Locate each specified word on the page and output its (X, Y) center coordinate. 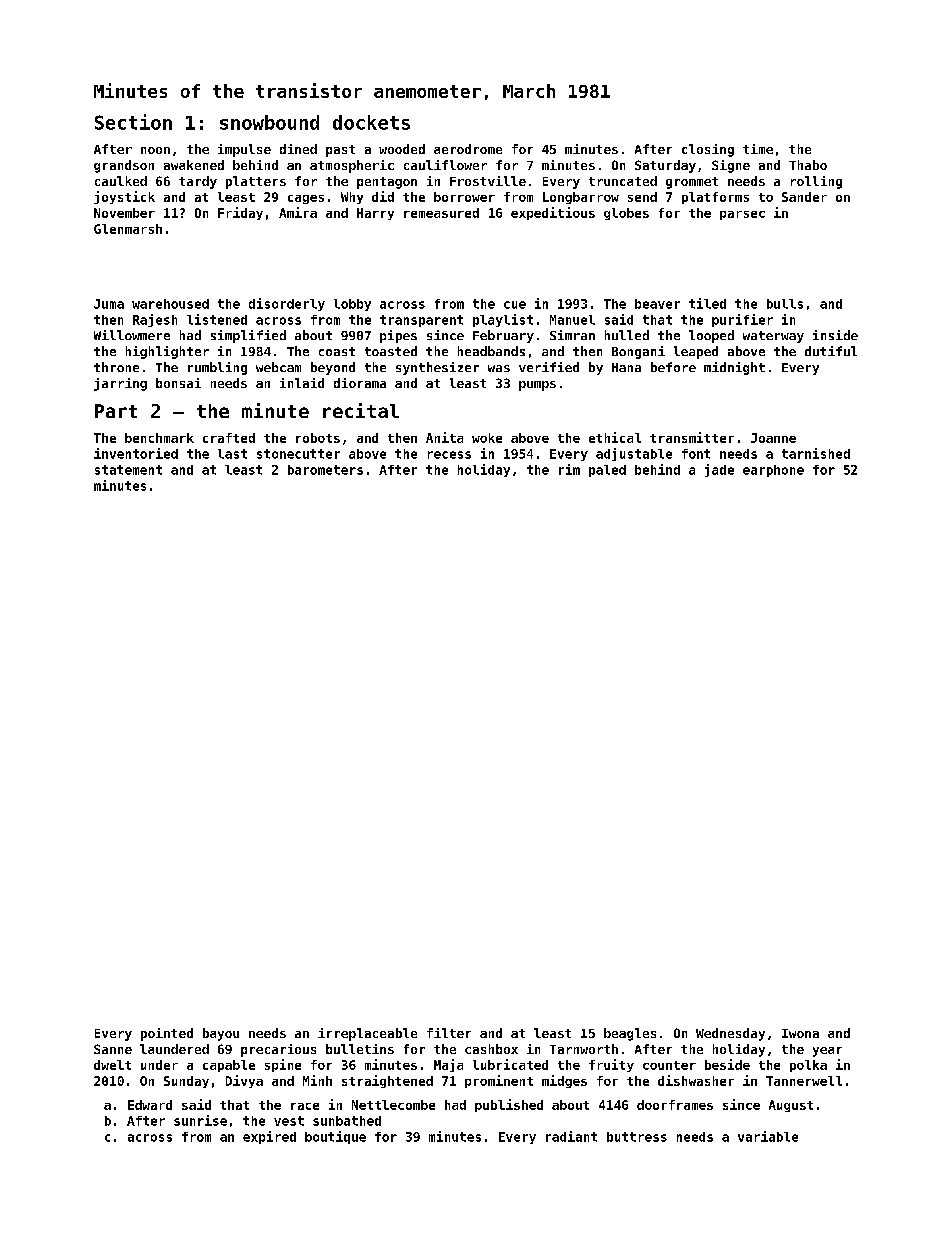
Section (133, 122)
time (758, 149)
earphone (773, 471)
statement (128, 470)
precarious (278, 1050)
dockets (371, 122)
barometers (325, 470)
